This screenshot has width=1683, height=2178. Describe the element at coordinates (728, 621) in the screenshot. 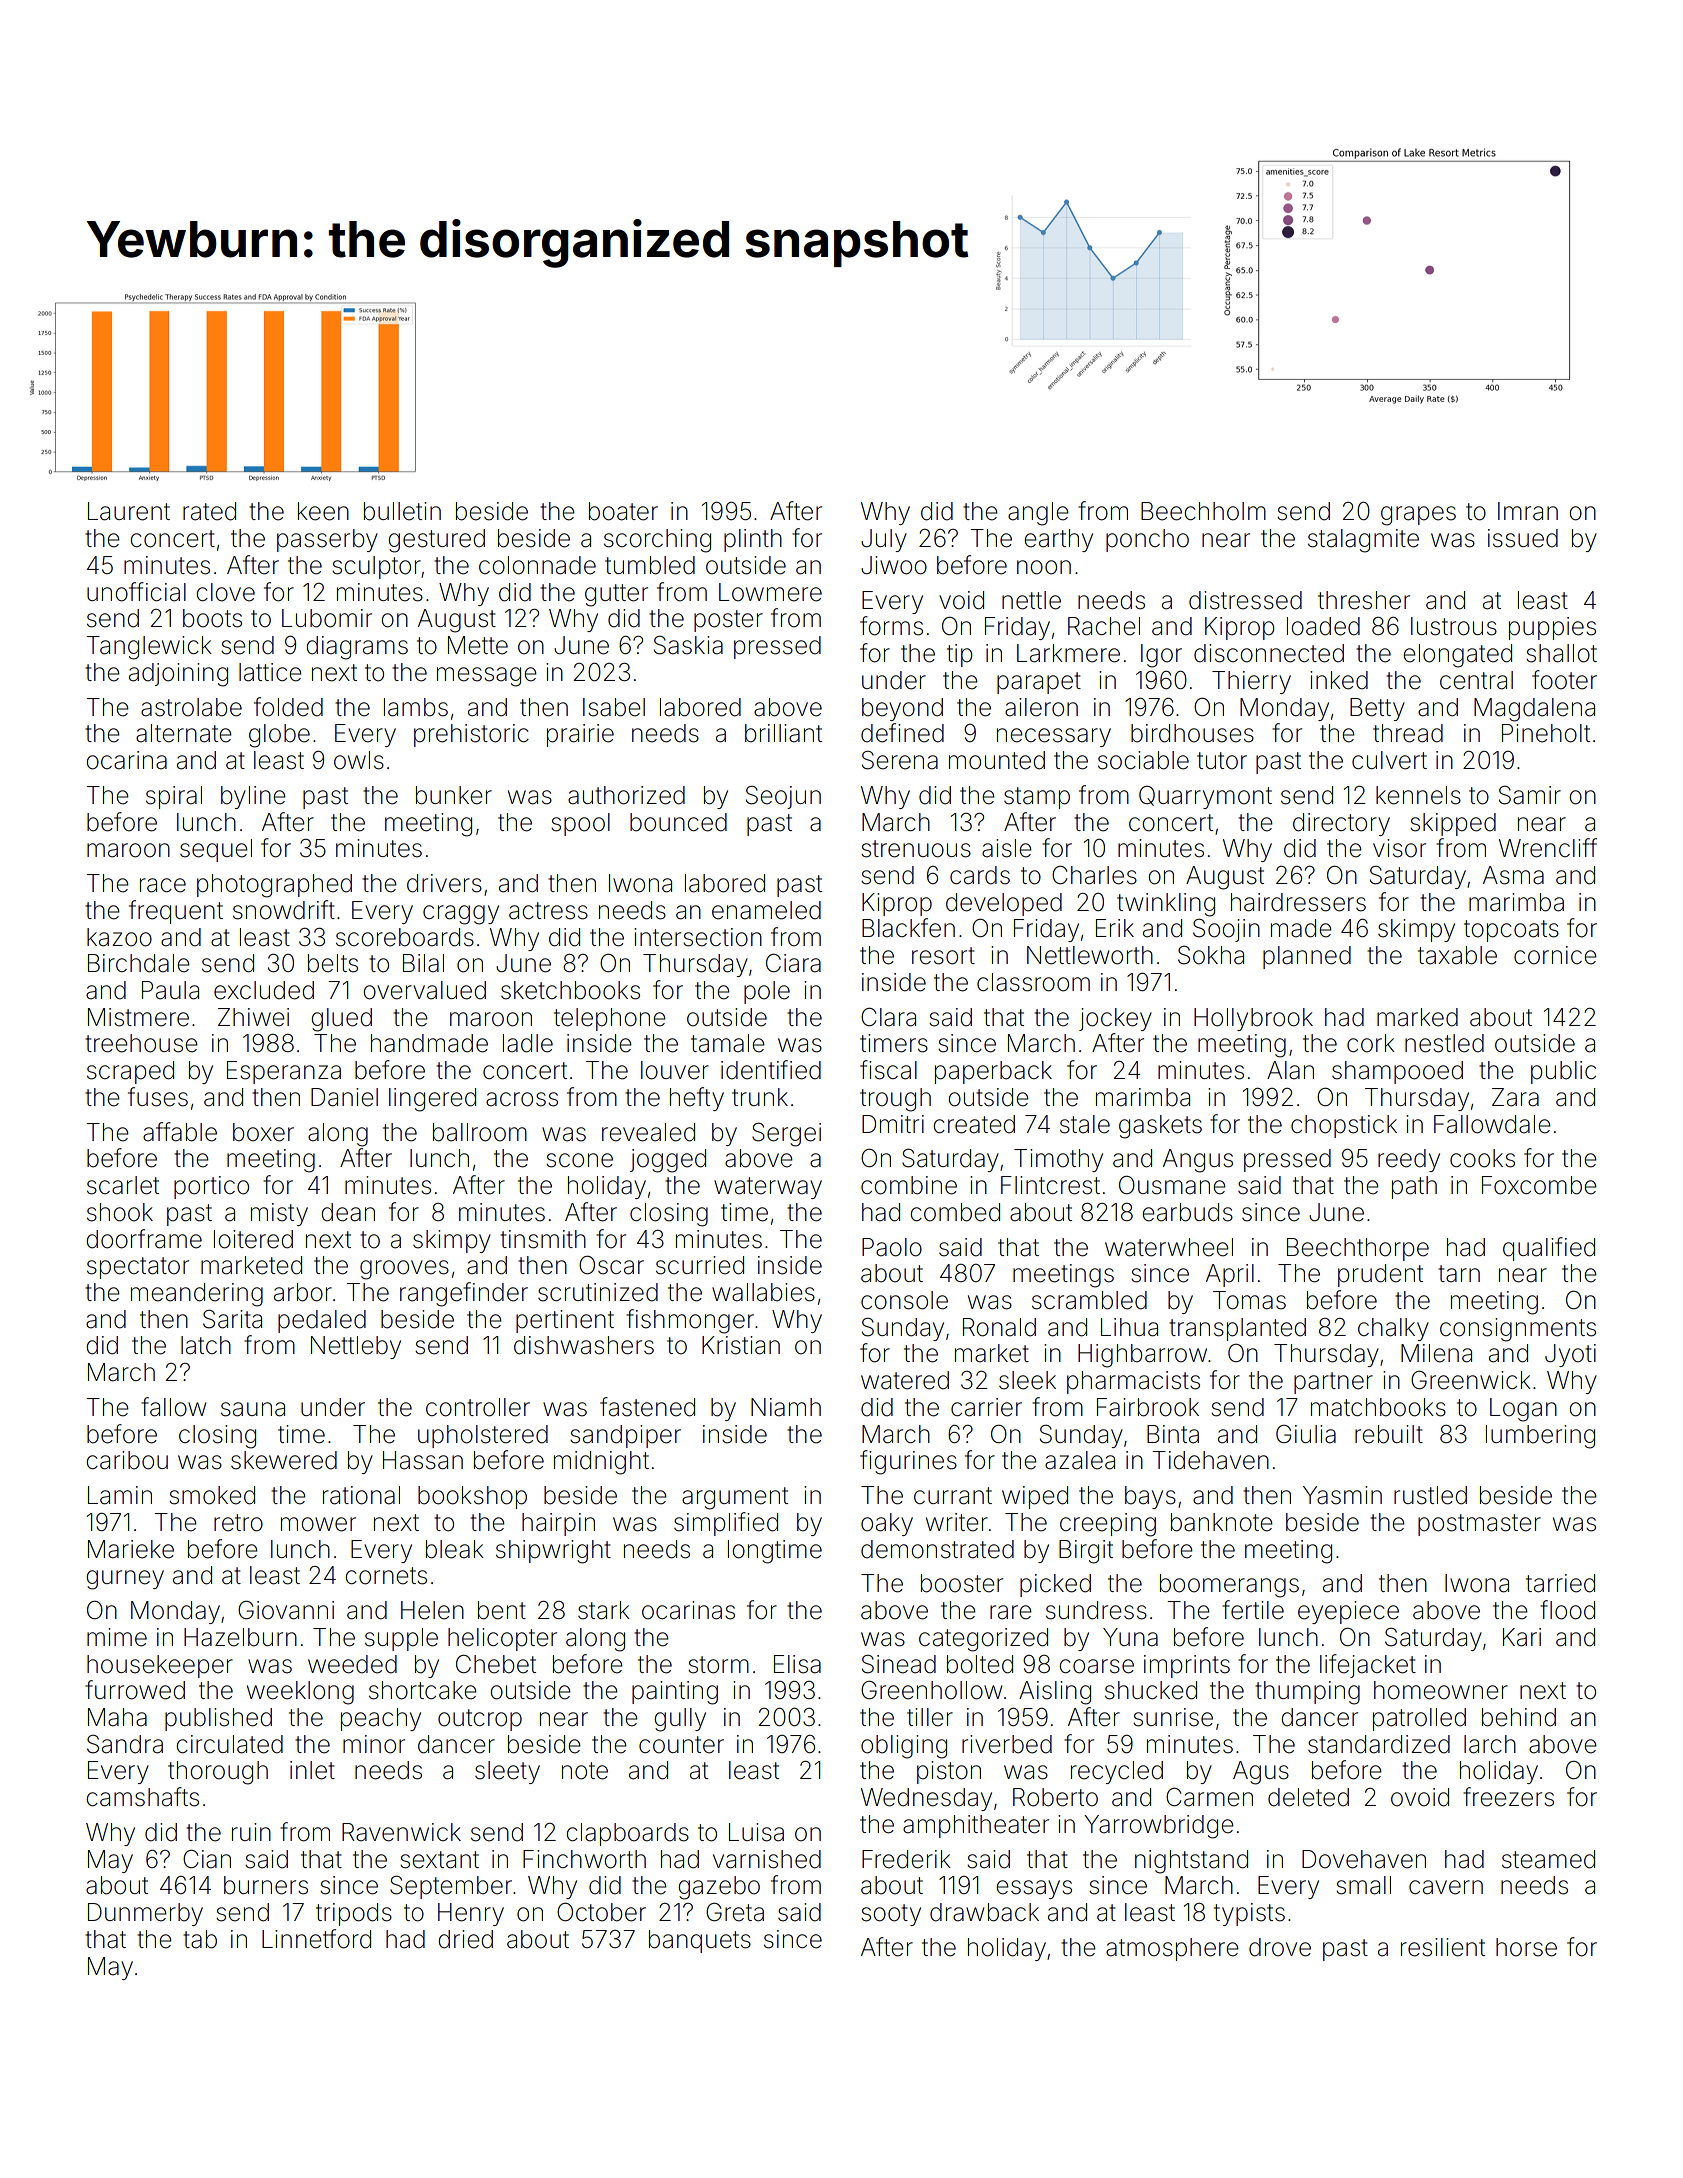

I see `poster` at that location.
